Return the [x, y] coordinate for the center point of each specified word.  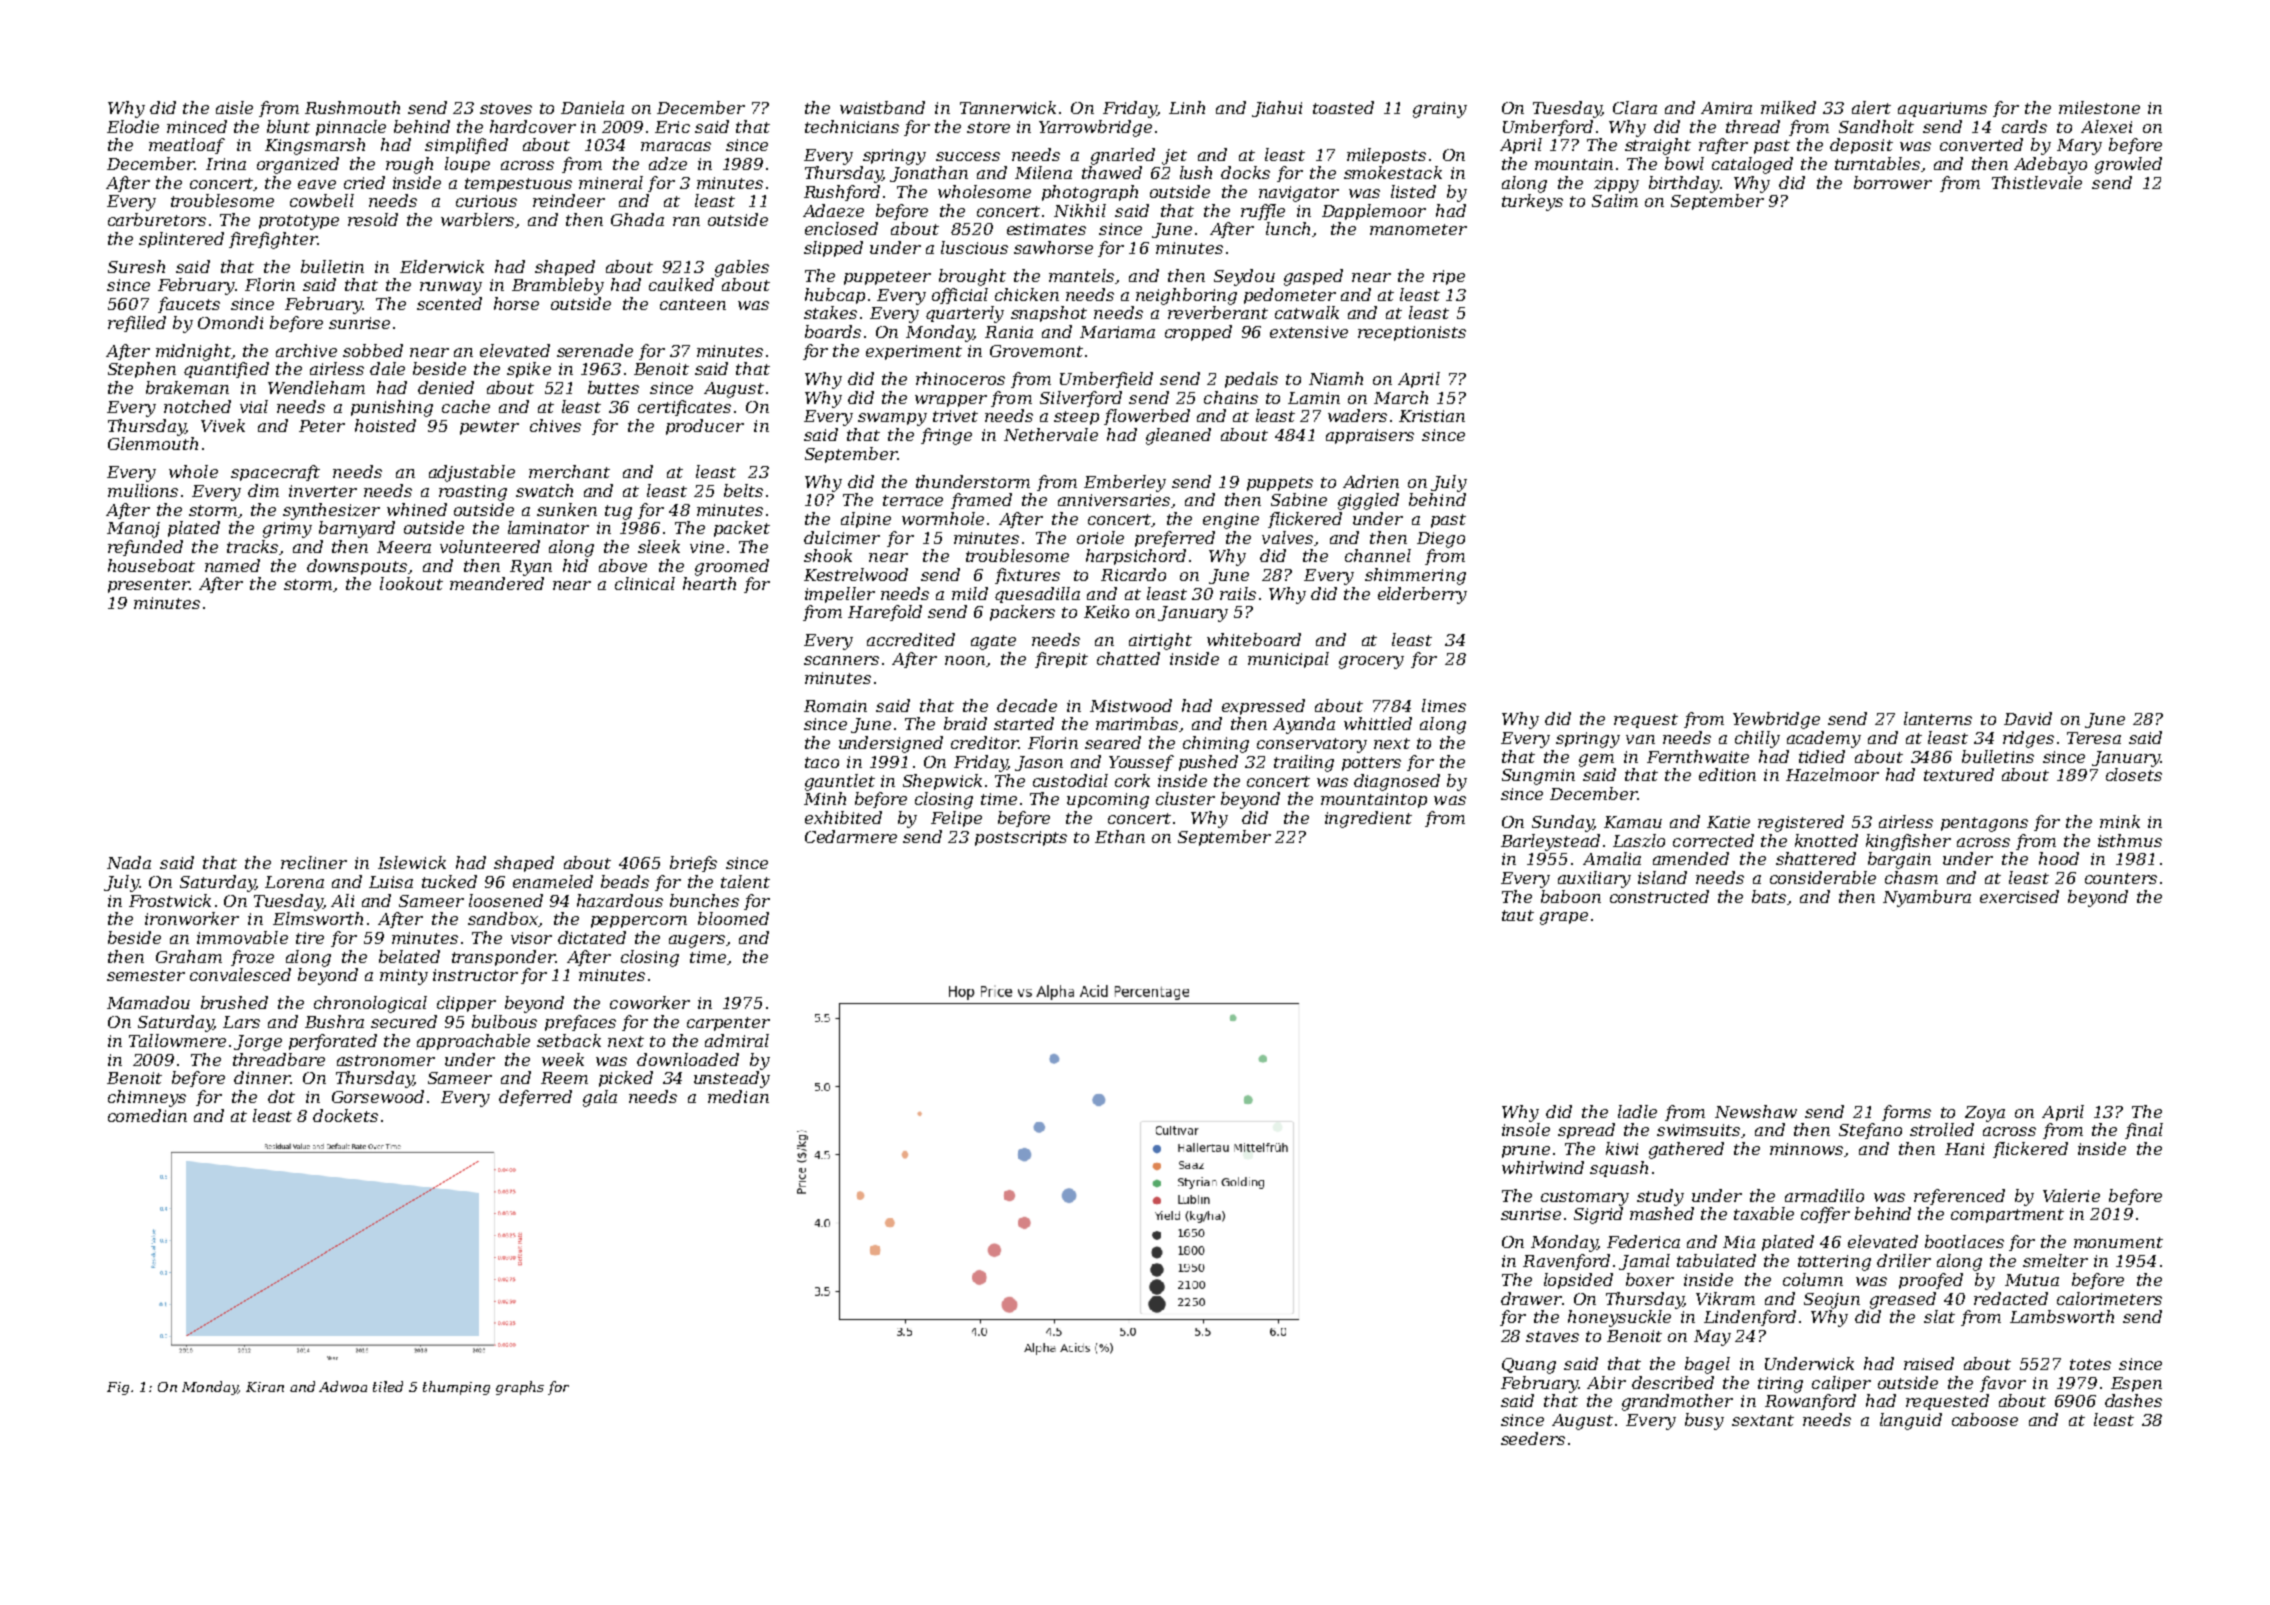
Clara [1635, 107]
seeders [1533, 1438]
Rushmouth [352, 107]
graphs [520, 1388]
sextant [1763, 1420]
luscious [974, 247]
